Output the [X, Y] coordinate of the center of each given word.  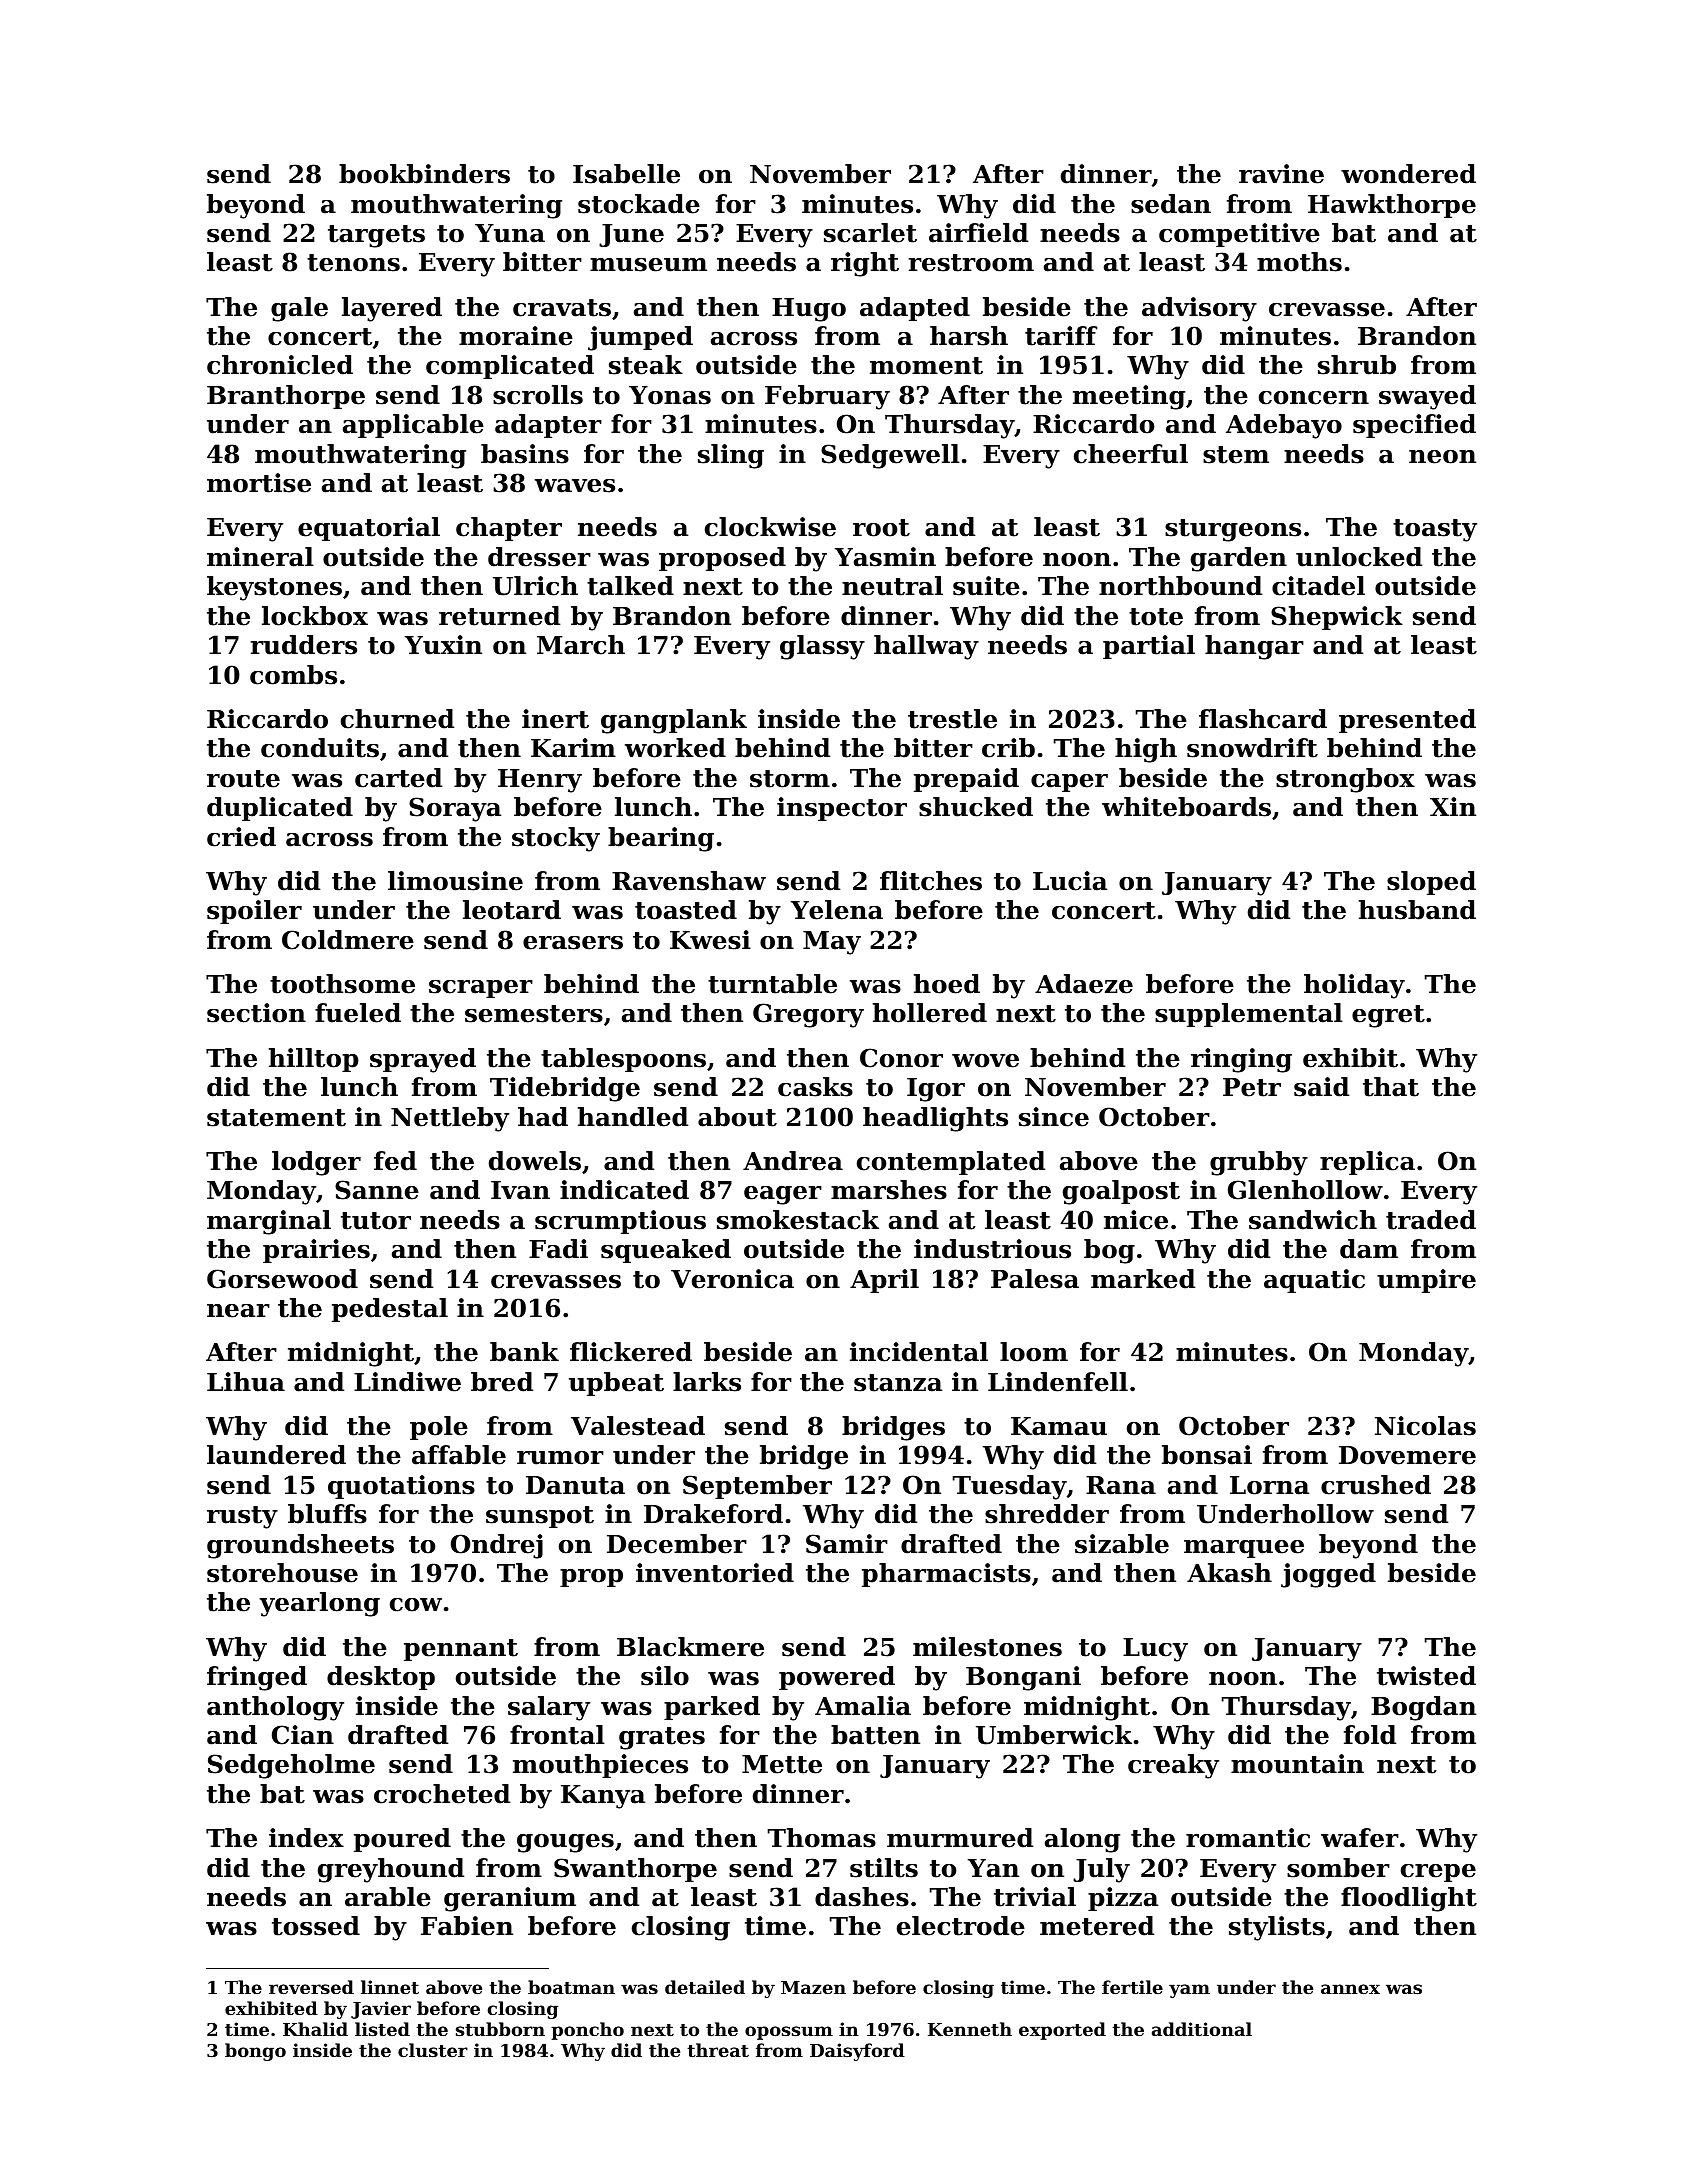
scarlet [870, 233]
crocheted [442, 1794]
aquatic [1314, 1281]
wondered [1408, 174]
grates [662, 1738]
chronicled [280, 365]
